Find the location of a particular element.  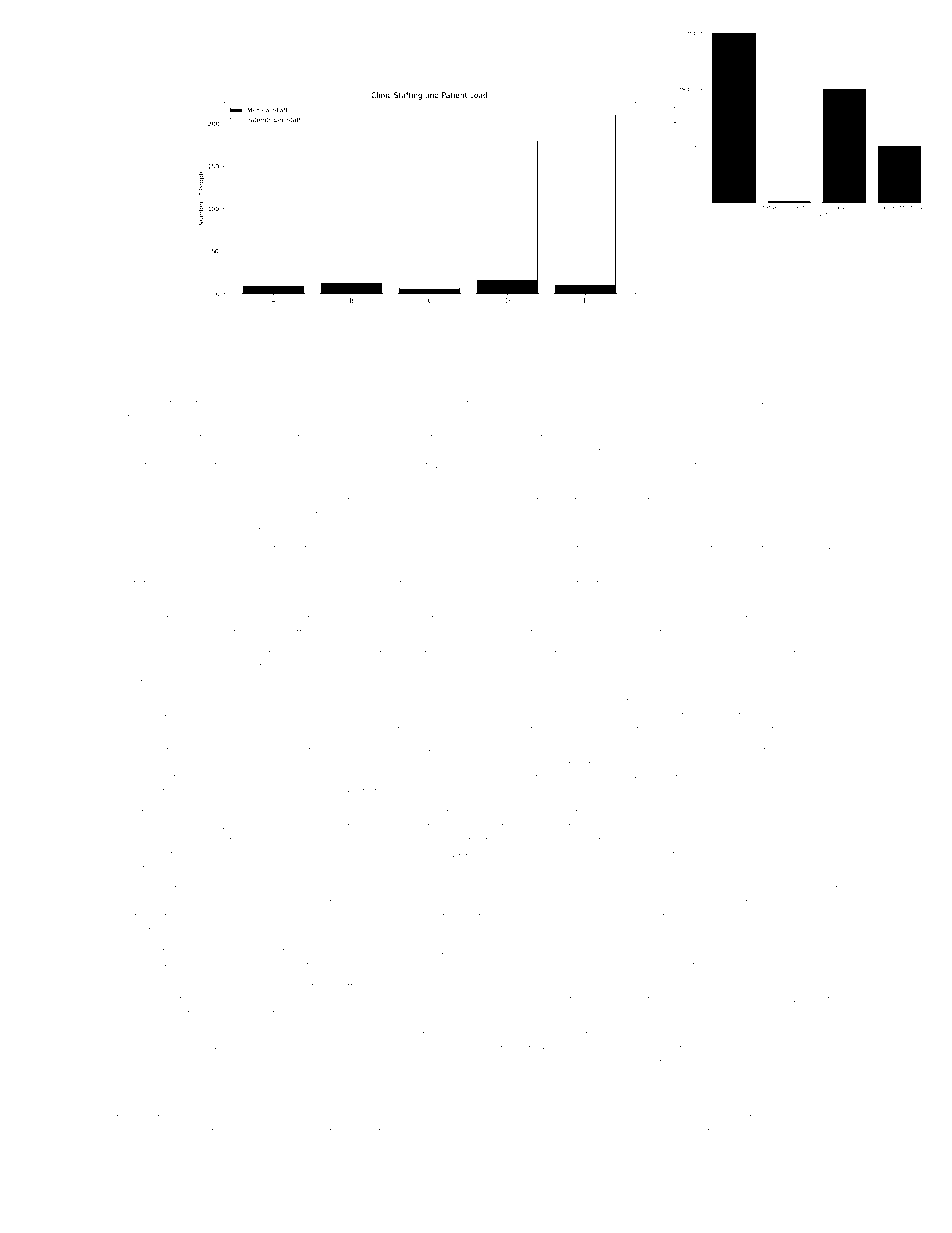

renovated is located at coordinates (123, 452).
